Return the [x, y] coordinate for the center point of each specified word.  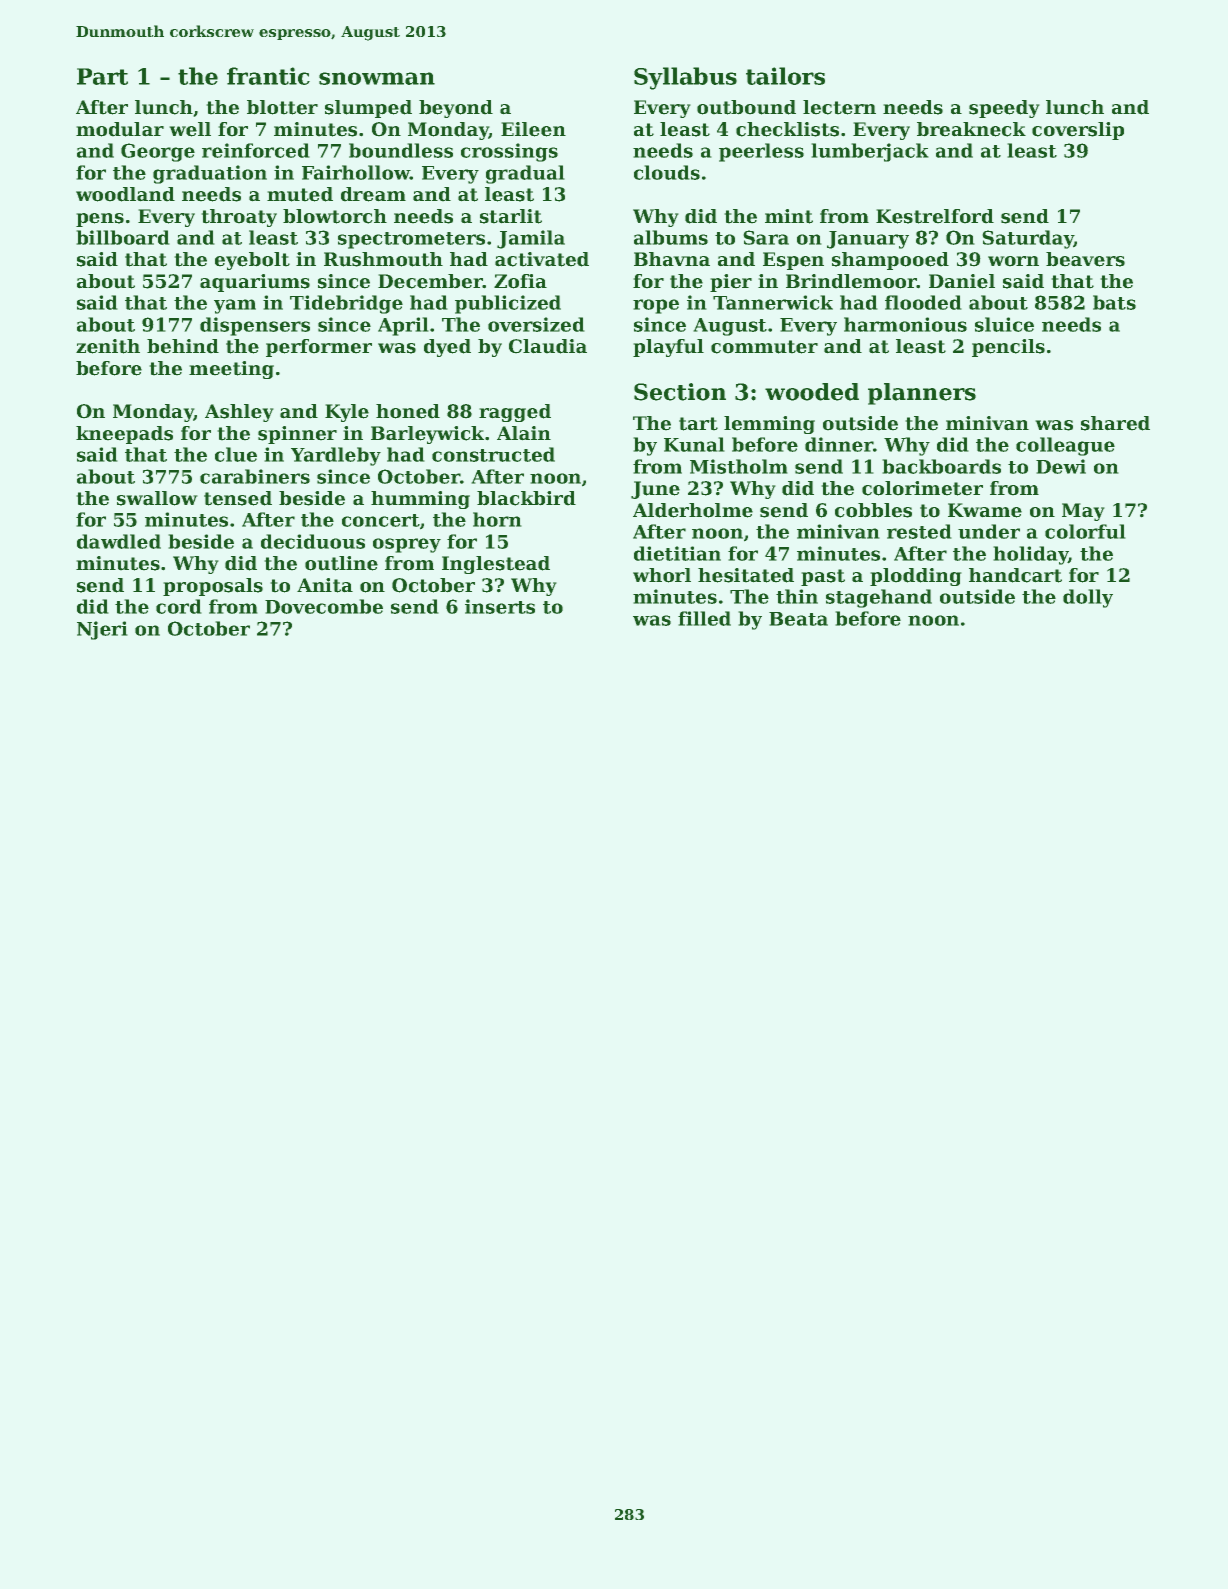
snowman [377, 78]
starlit [511, 216]
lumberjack [870, 152]
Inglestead [496, 565]
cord [179, 606]
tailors [785, 76]
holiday [1030, 555]
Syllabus [685, 78]
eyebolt [252, 261]
